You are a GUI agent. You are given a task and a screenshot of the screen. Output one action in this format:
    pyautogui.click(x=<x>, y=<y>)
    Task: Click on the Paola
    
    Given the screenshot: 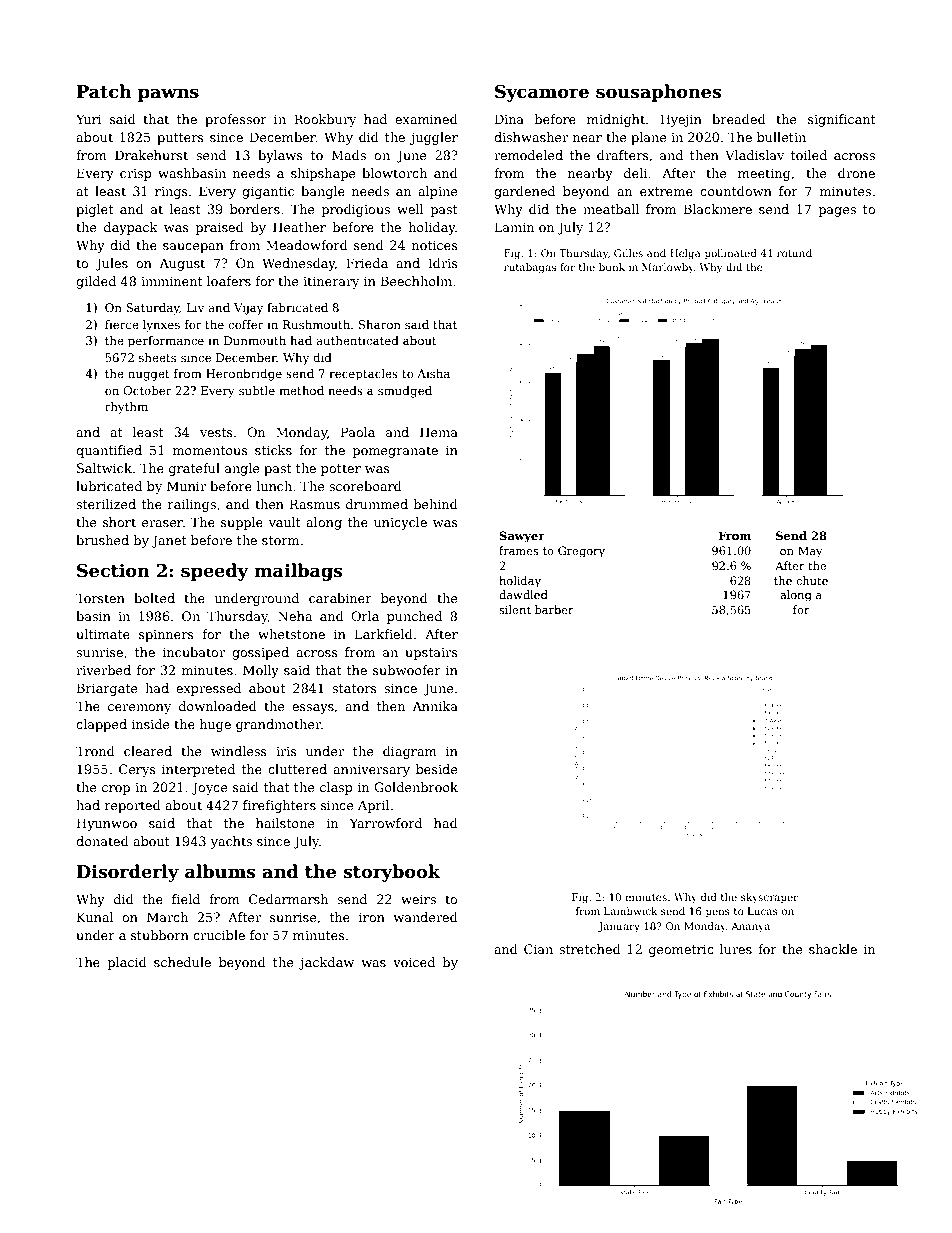 What is the action you would take?
    pyautogui.click(x=358, y=432)
